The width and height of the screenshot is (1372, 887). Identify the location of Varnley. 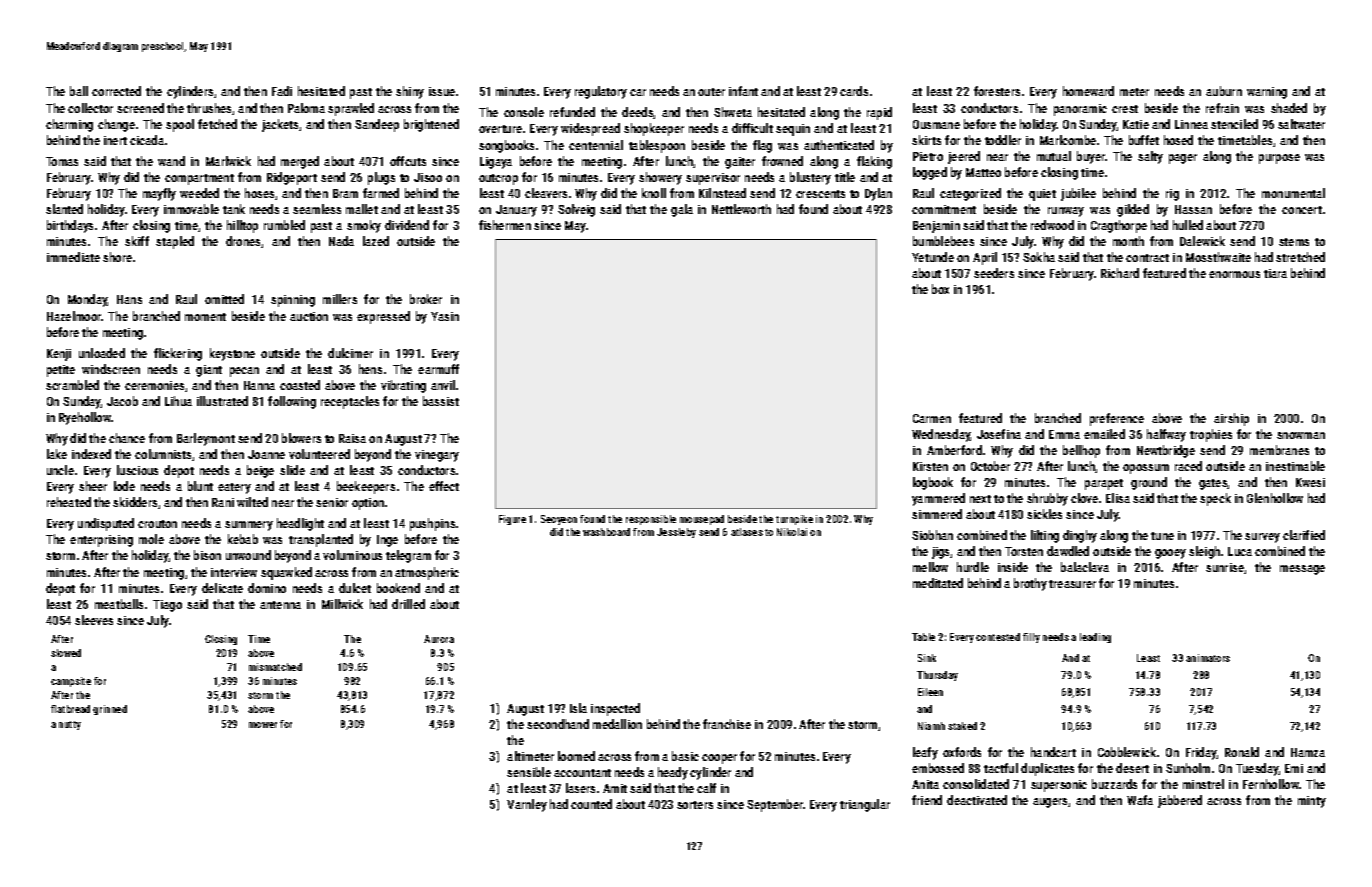
(527, 805).
